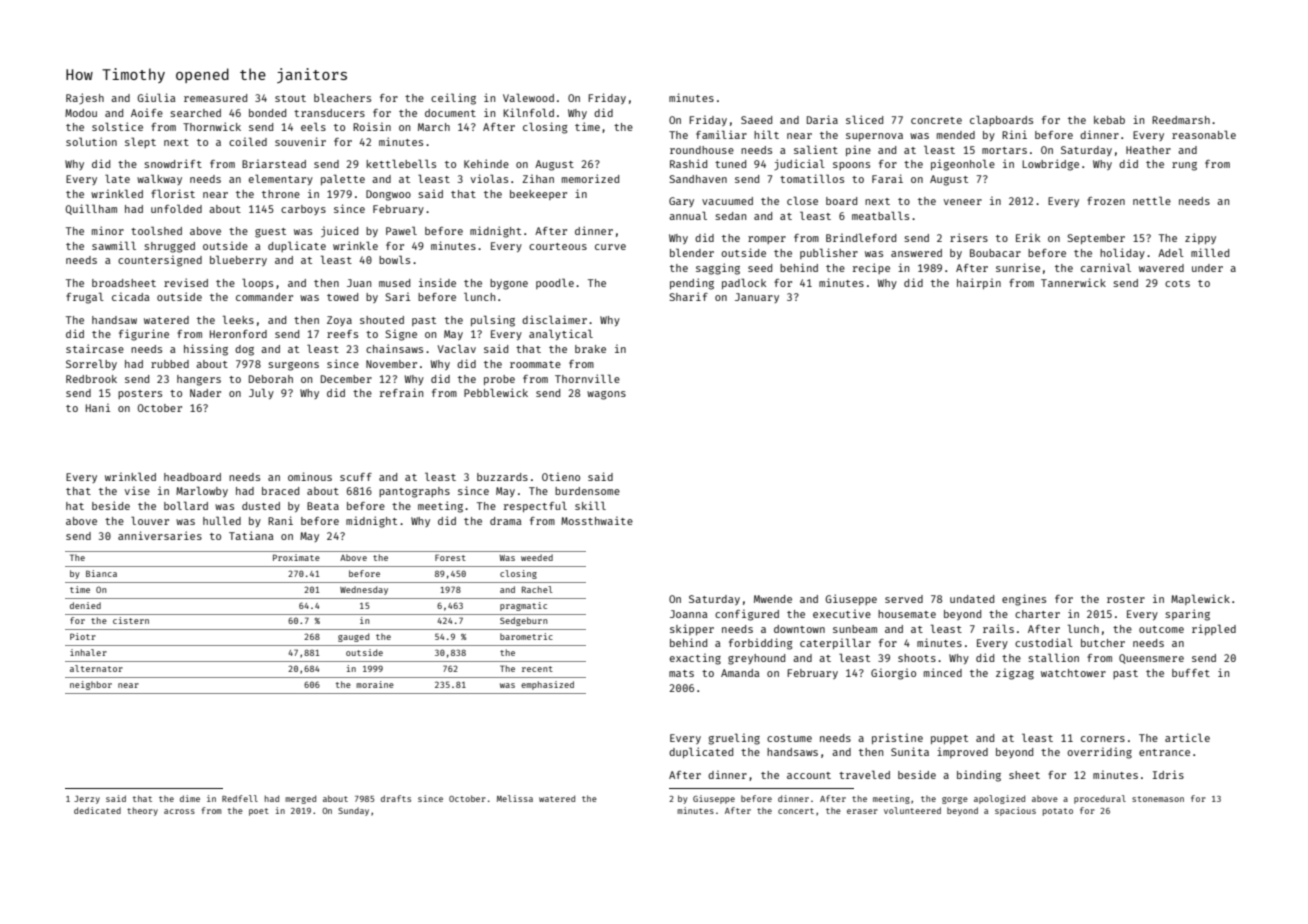 Image resolution: width=1308 pixels, height=924 pixels. Describe the element at coordinates (515, 798) in the screenshot. I see `Melissa` at that location.
